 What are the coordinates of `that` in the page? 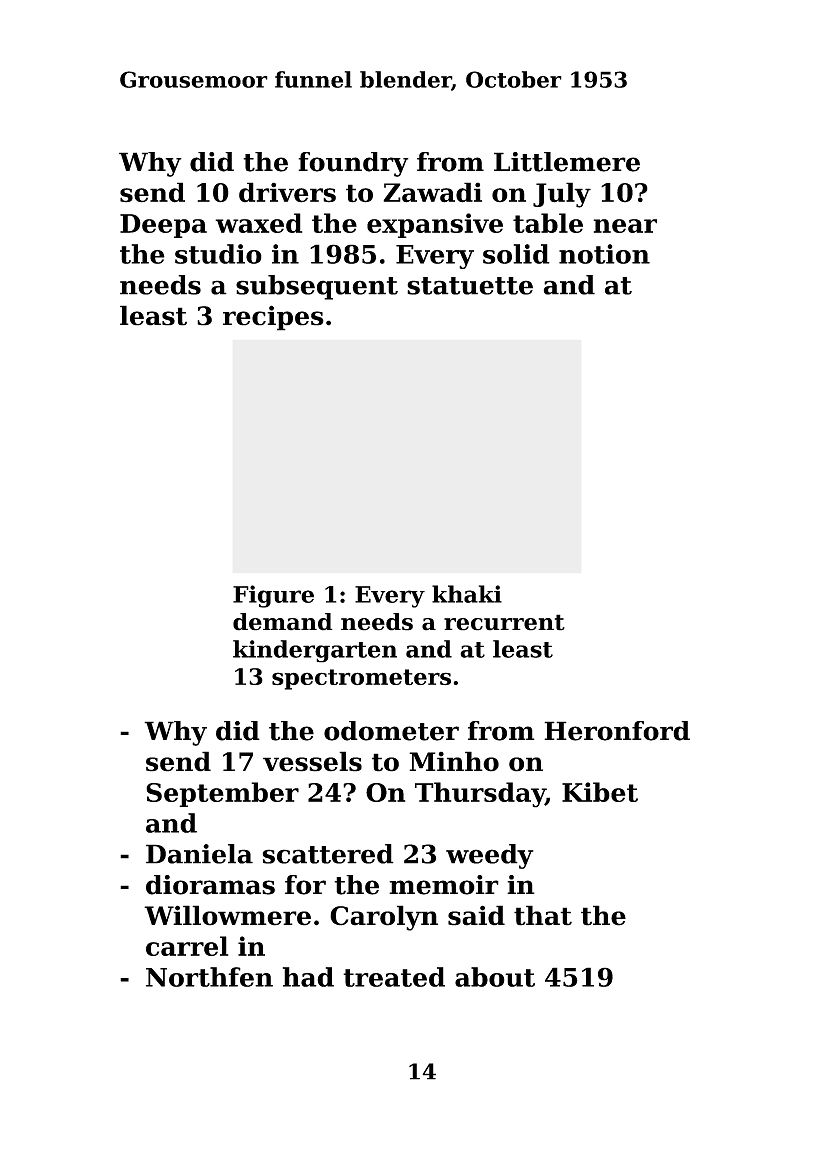 It's located at (543, 915).
